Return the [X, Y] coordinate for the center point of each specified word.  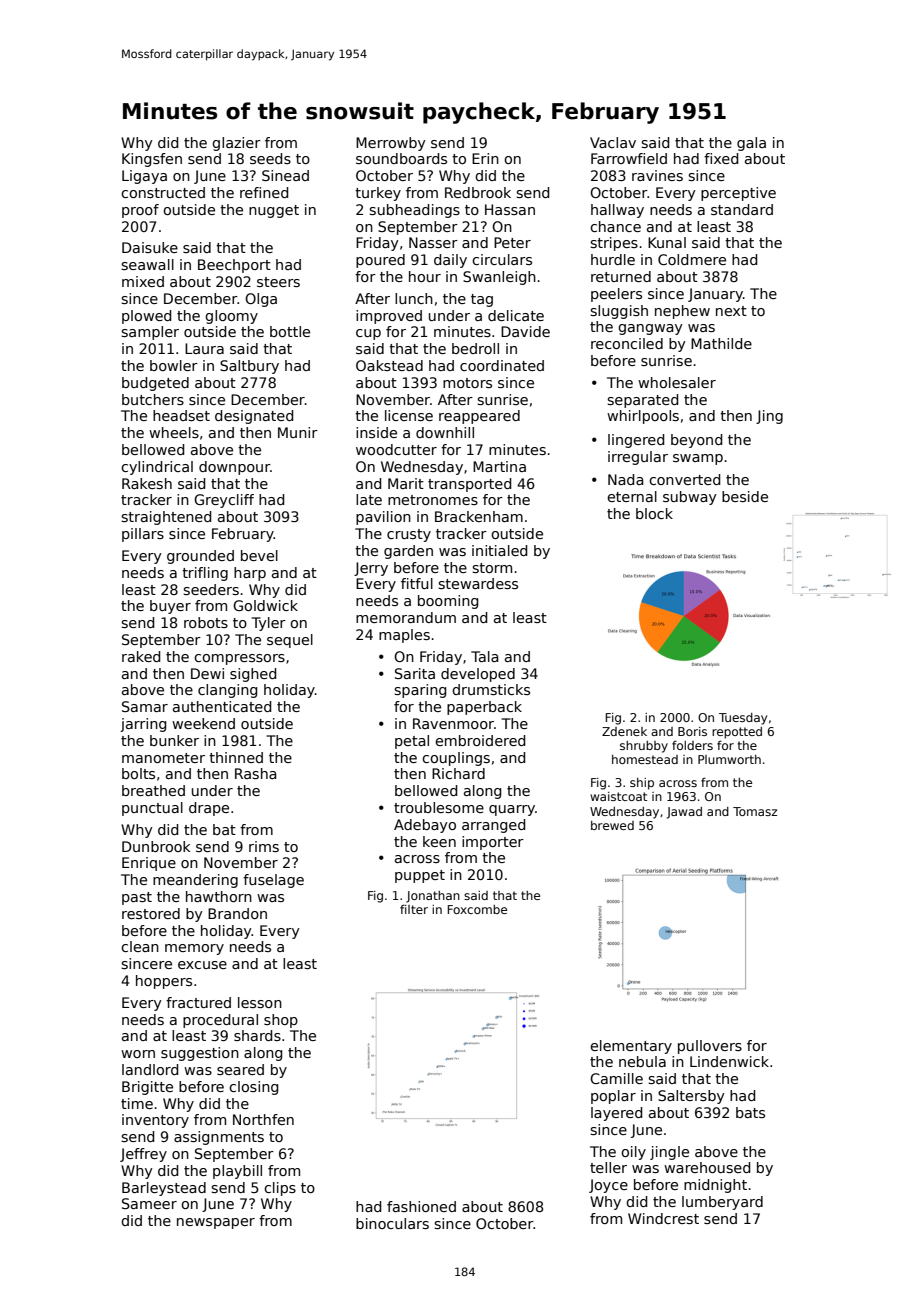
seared [240, 1069]
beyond [696, 441]
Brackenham [479, 516]
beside [745, 496]
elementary [631, 1047]
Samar [145, 706]
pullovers [710, 1047]
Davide [525, 331]
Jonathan [433, 897]
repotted [737, 733]
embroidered [480, 740]
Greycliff [224, 501]
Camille [616, 1078]
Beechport [234, 266]
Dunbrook [156, 846]
